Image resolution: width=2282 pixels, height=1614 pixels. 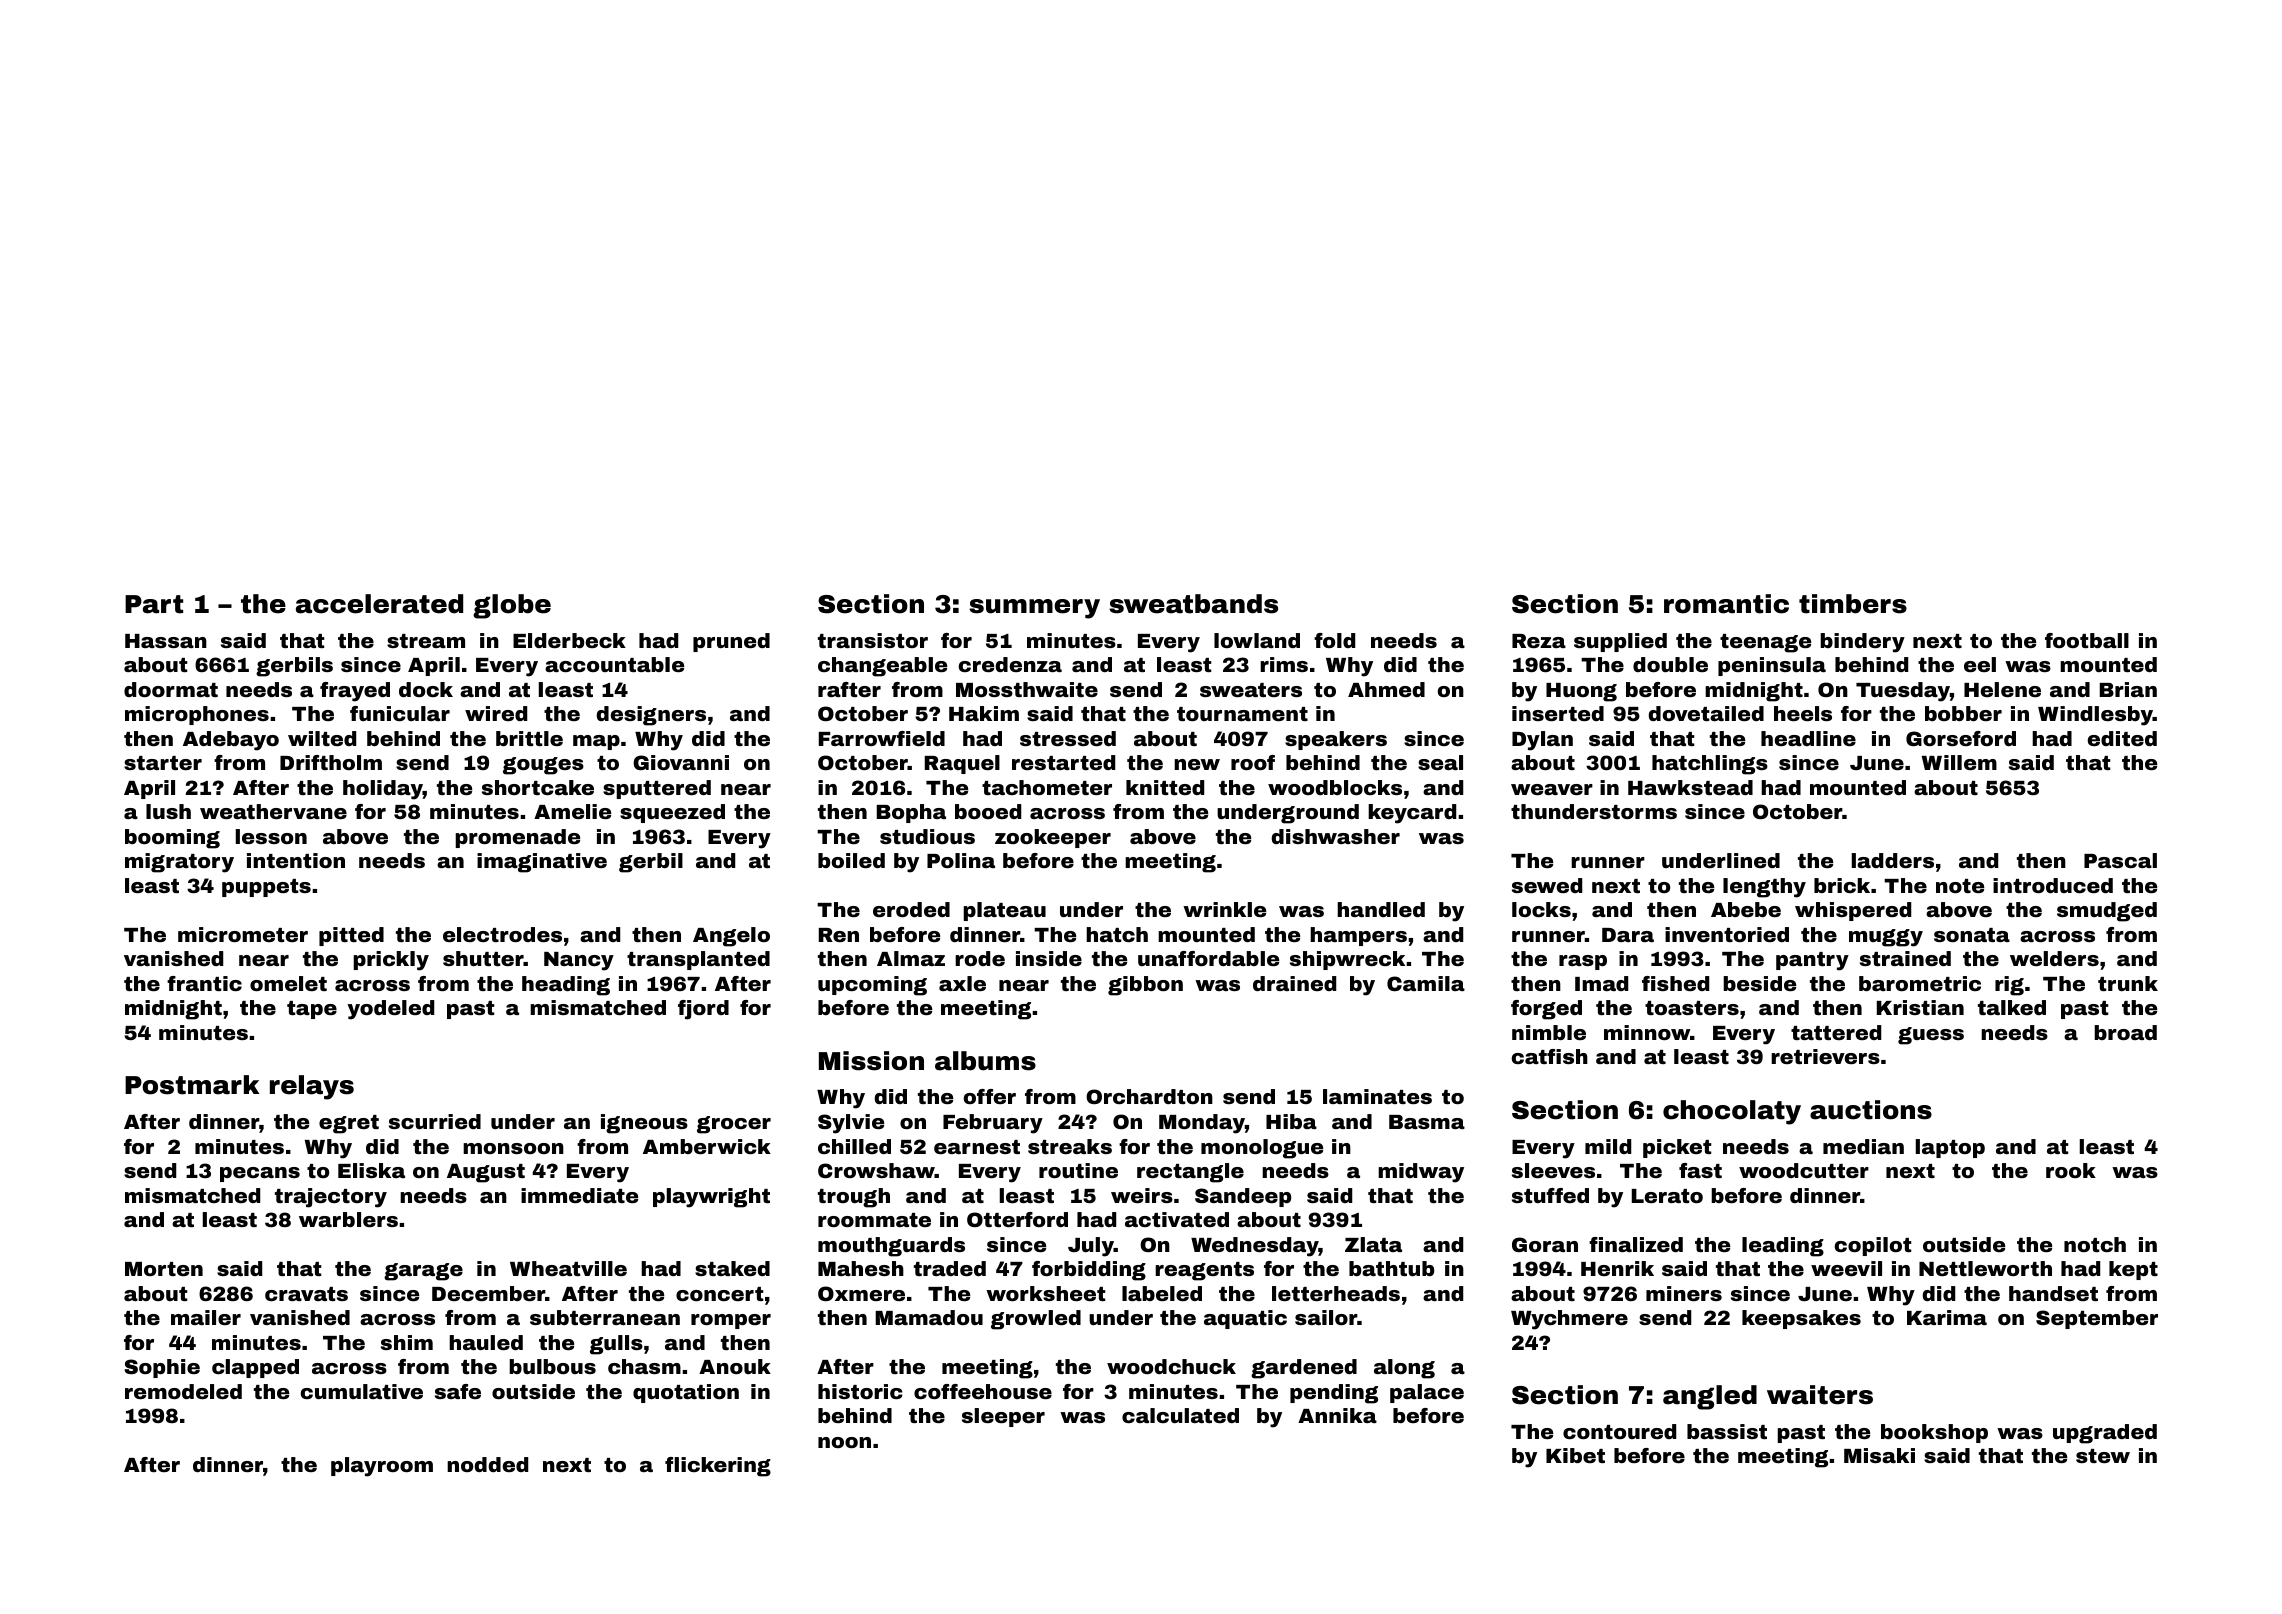 I want to click on timbers, so click(x=1853, y=604).
